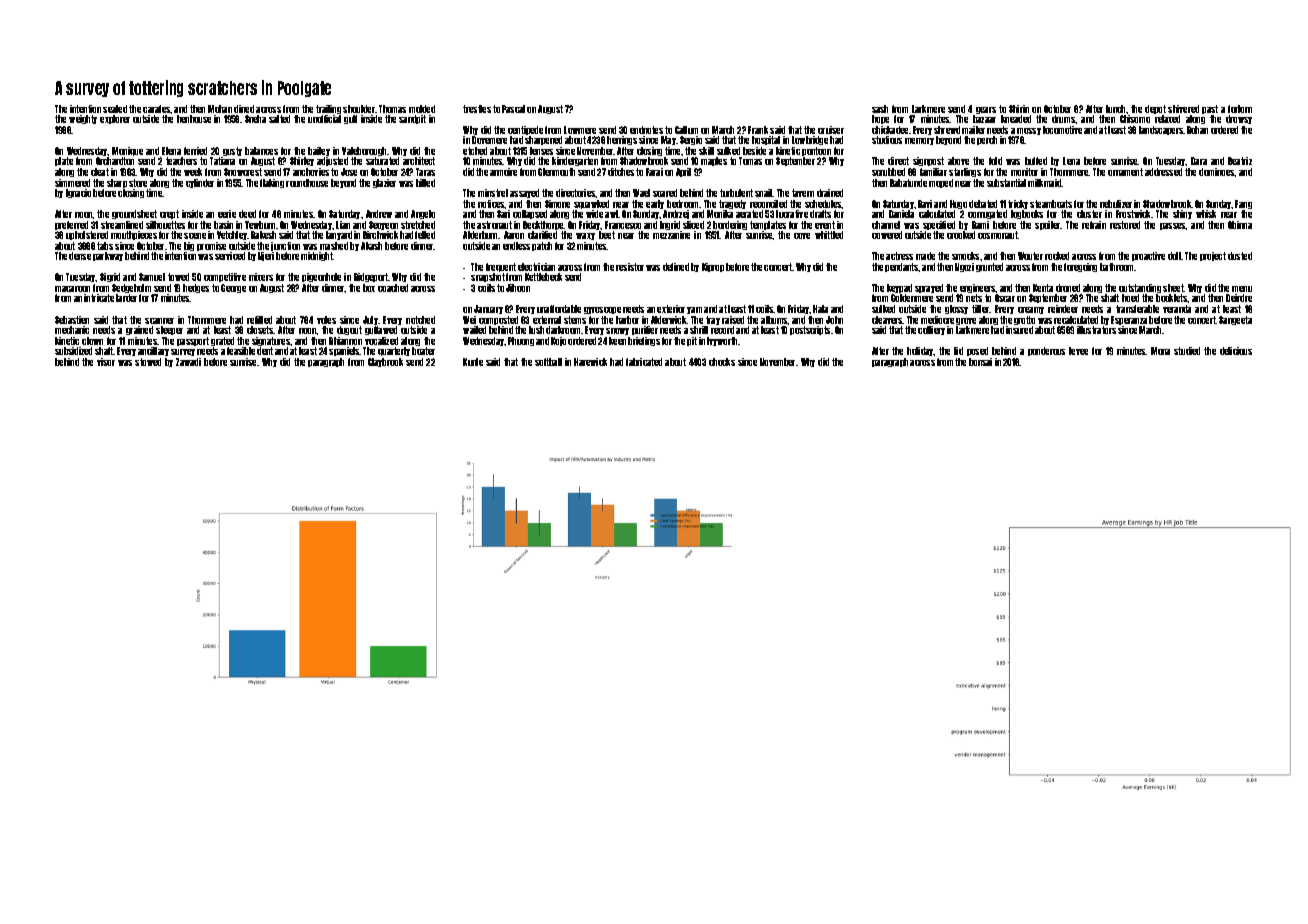  I want to click on lunch, so click(1115, 109).
